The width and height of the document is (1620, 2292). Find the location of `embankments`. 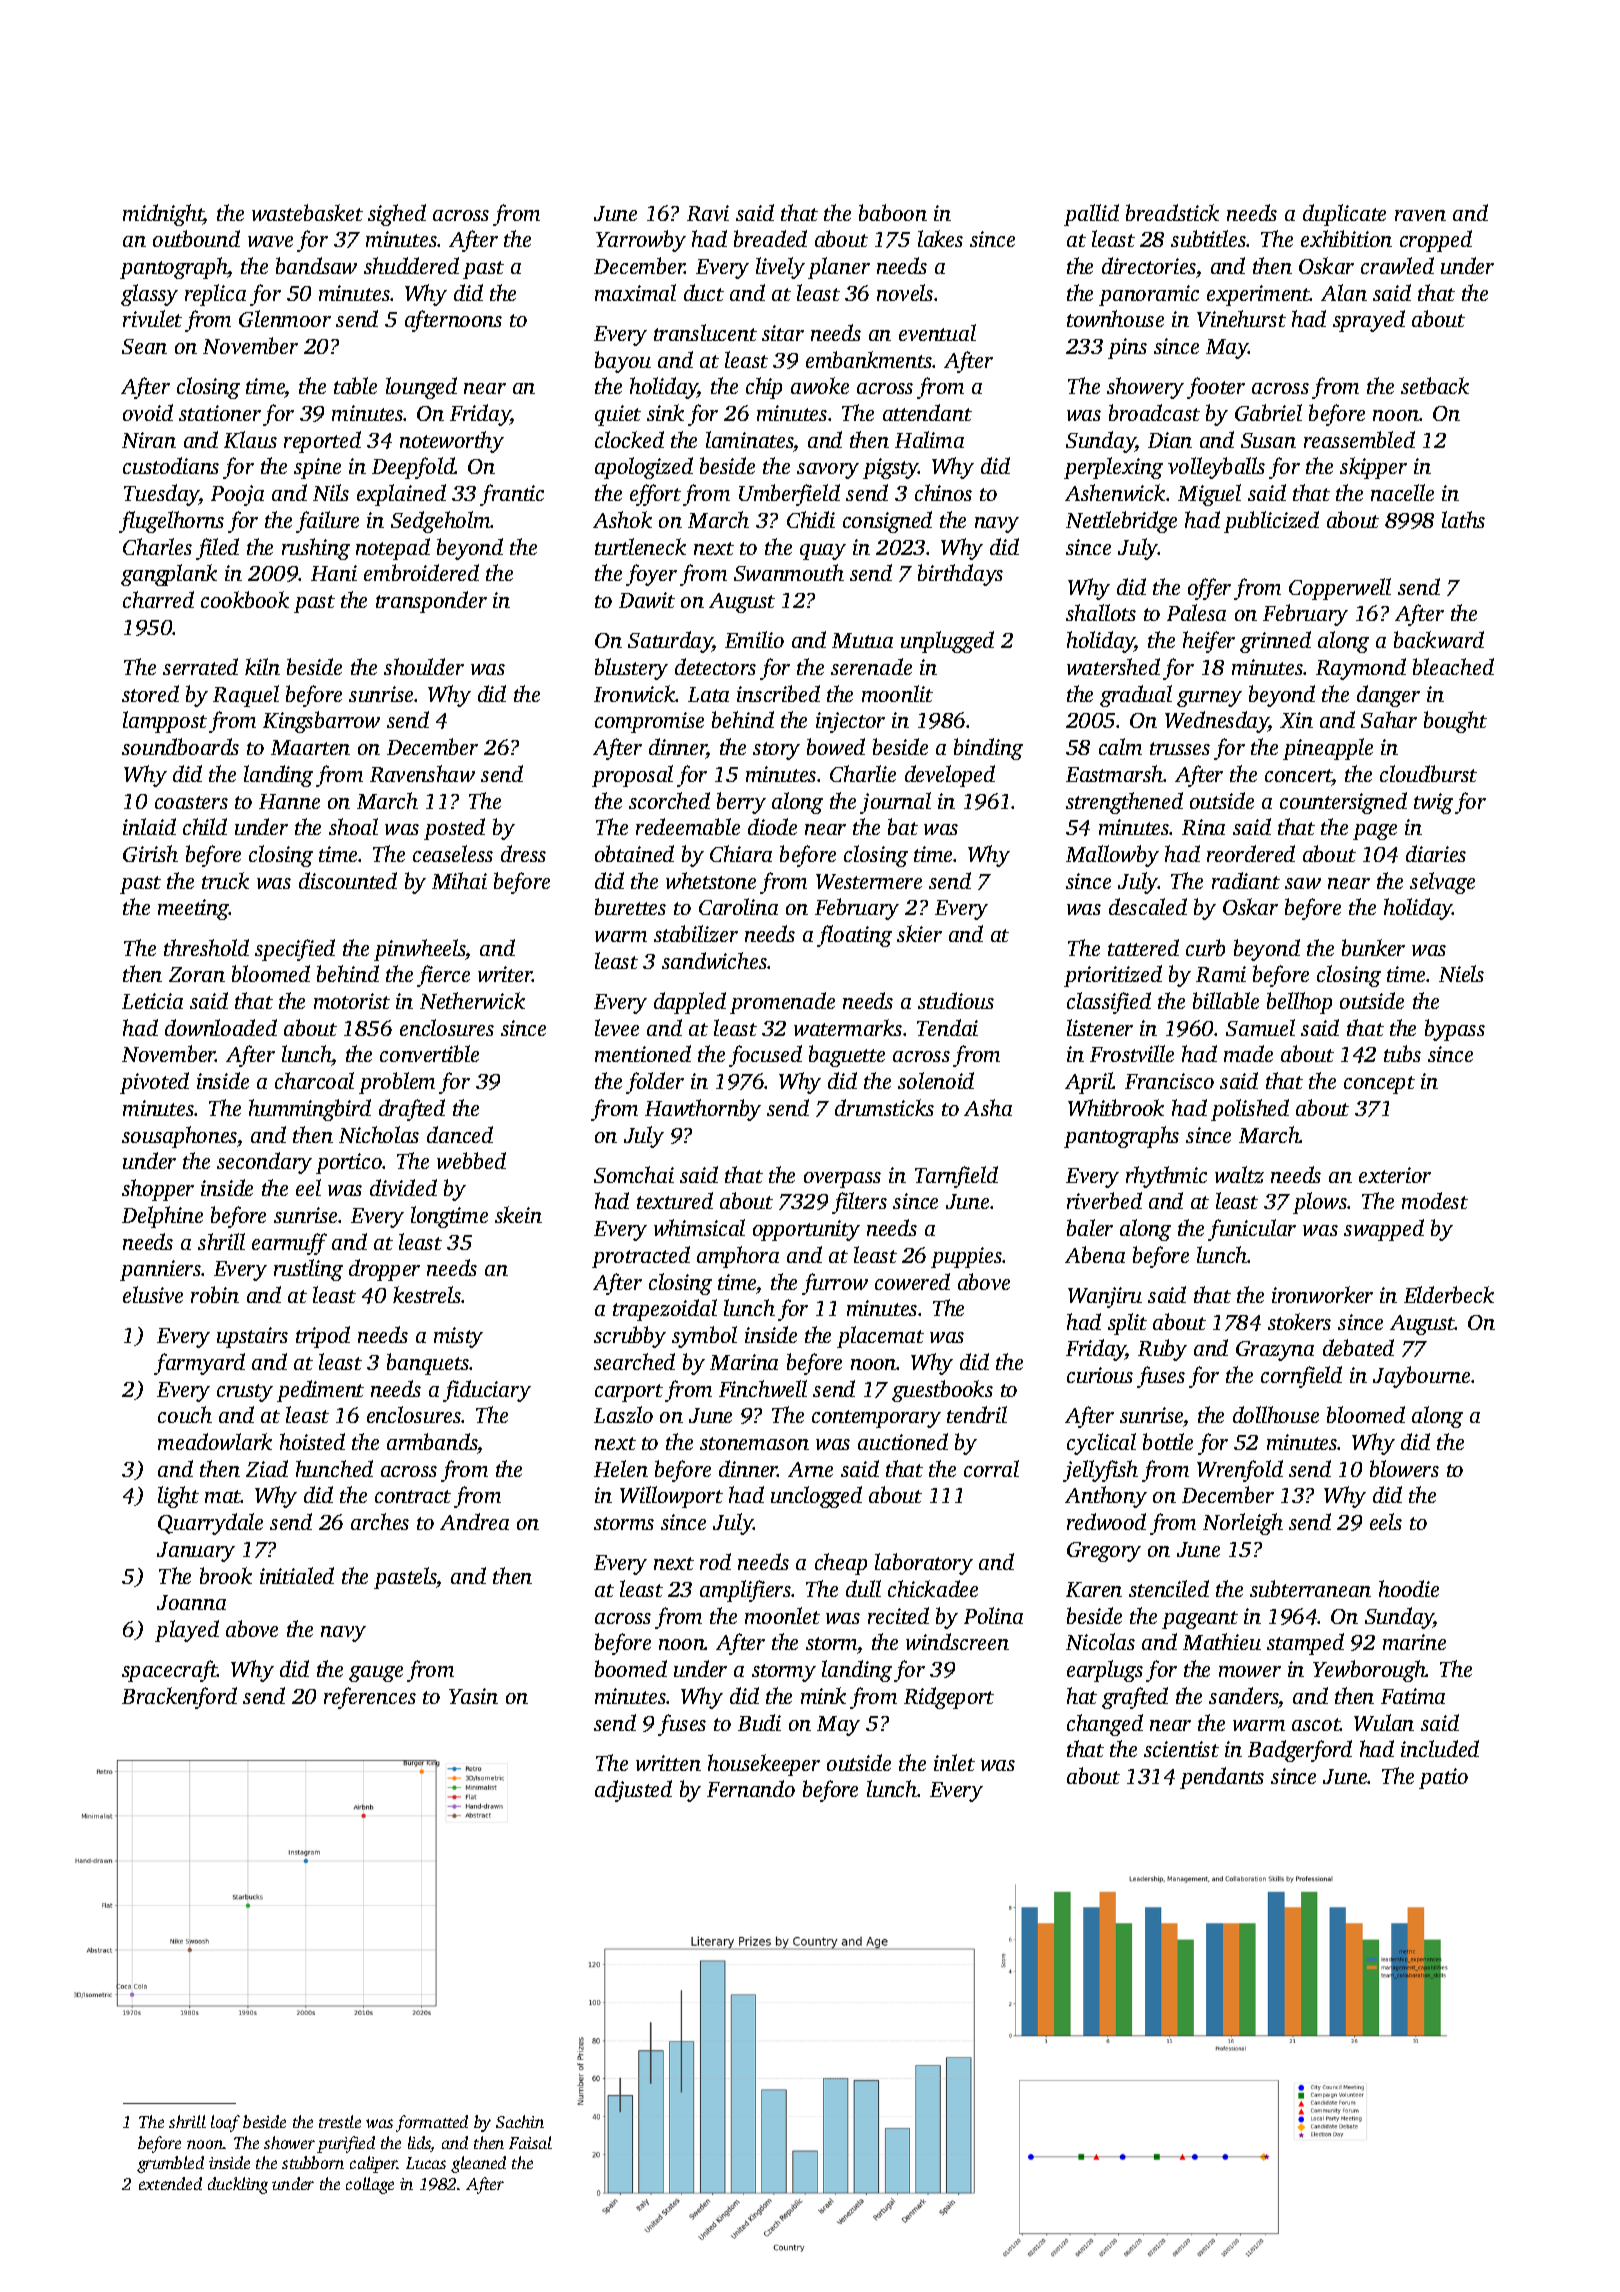

embankments is located at coordinates (869, 359).
